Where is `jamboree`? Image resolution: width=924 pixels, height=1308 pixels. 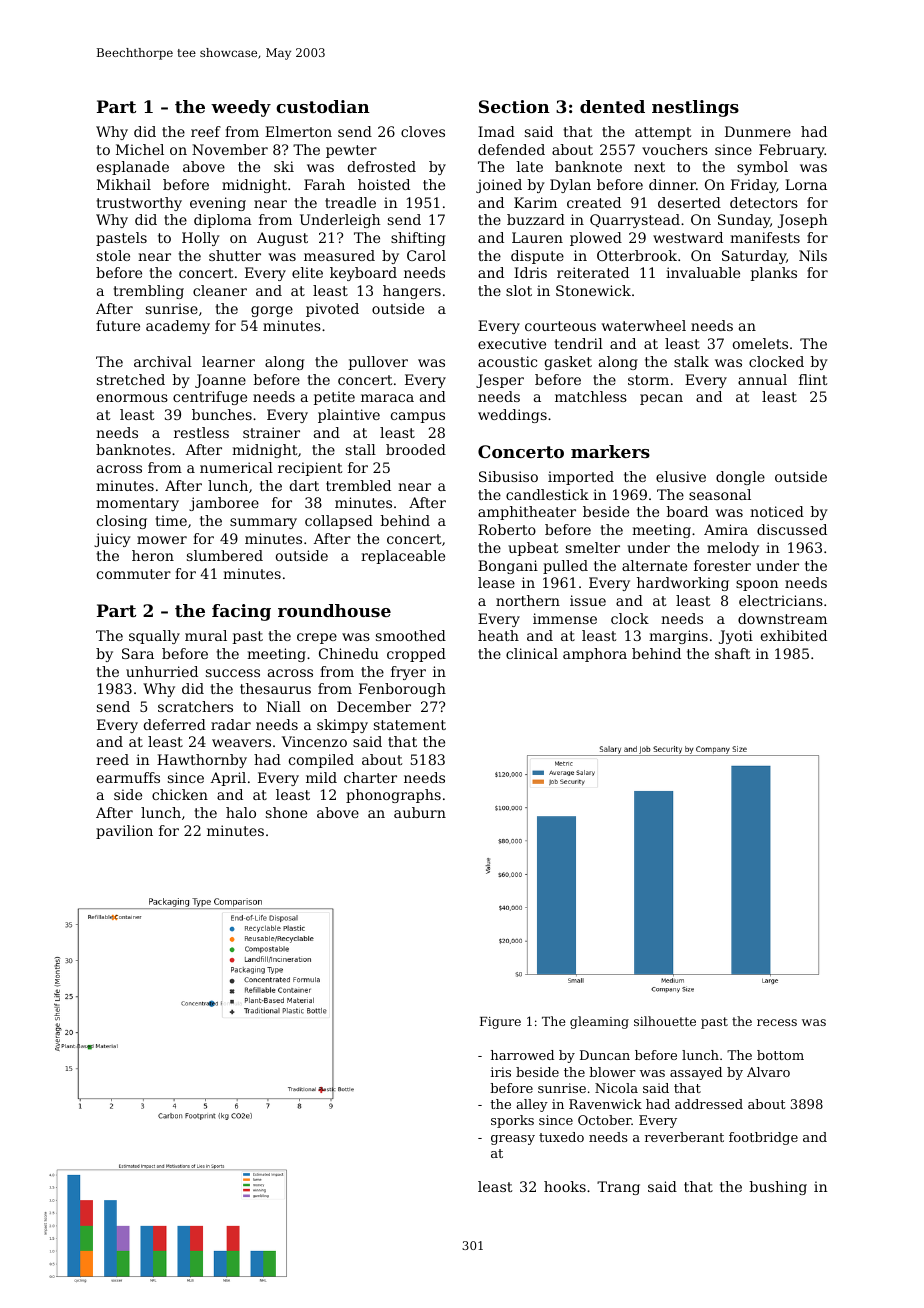 jamboree is located at coordinates (224, 504).
